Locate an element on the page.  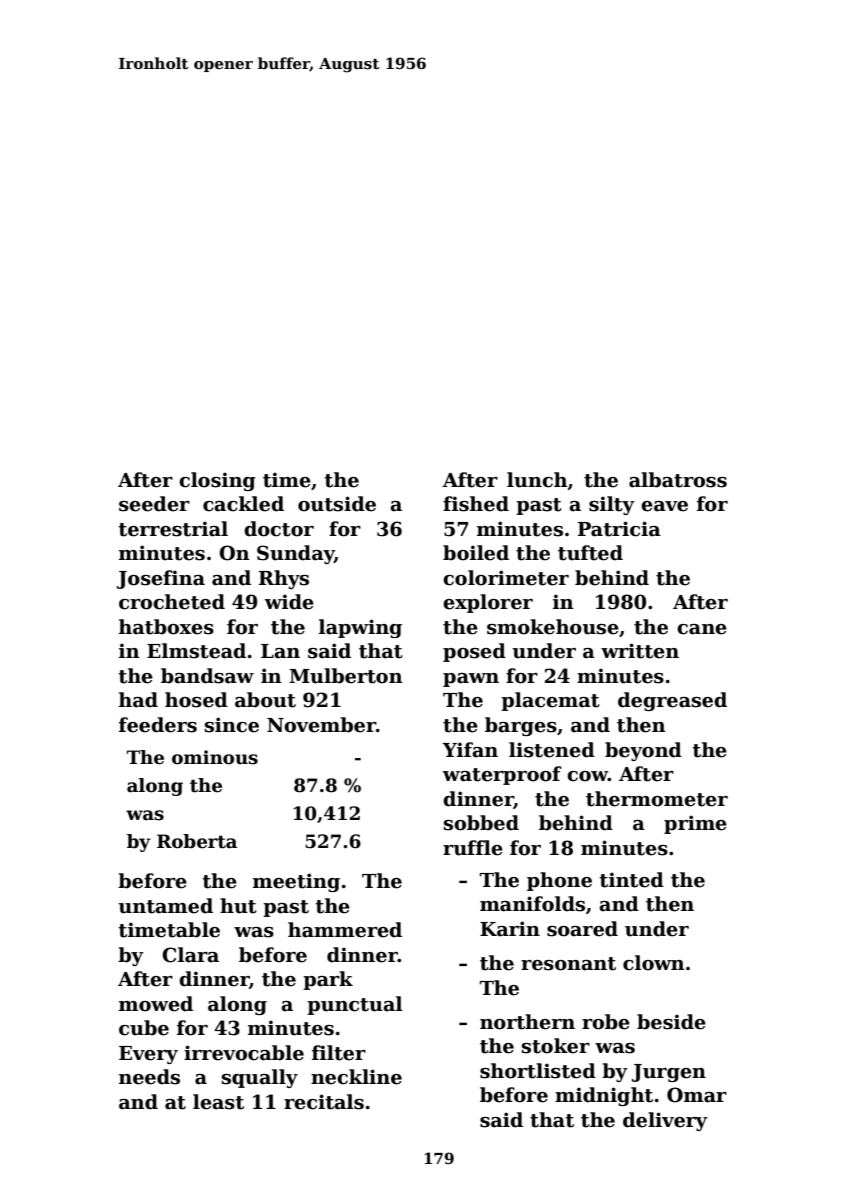
Mulberton is located at coordinates (346, 676).
